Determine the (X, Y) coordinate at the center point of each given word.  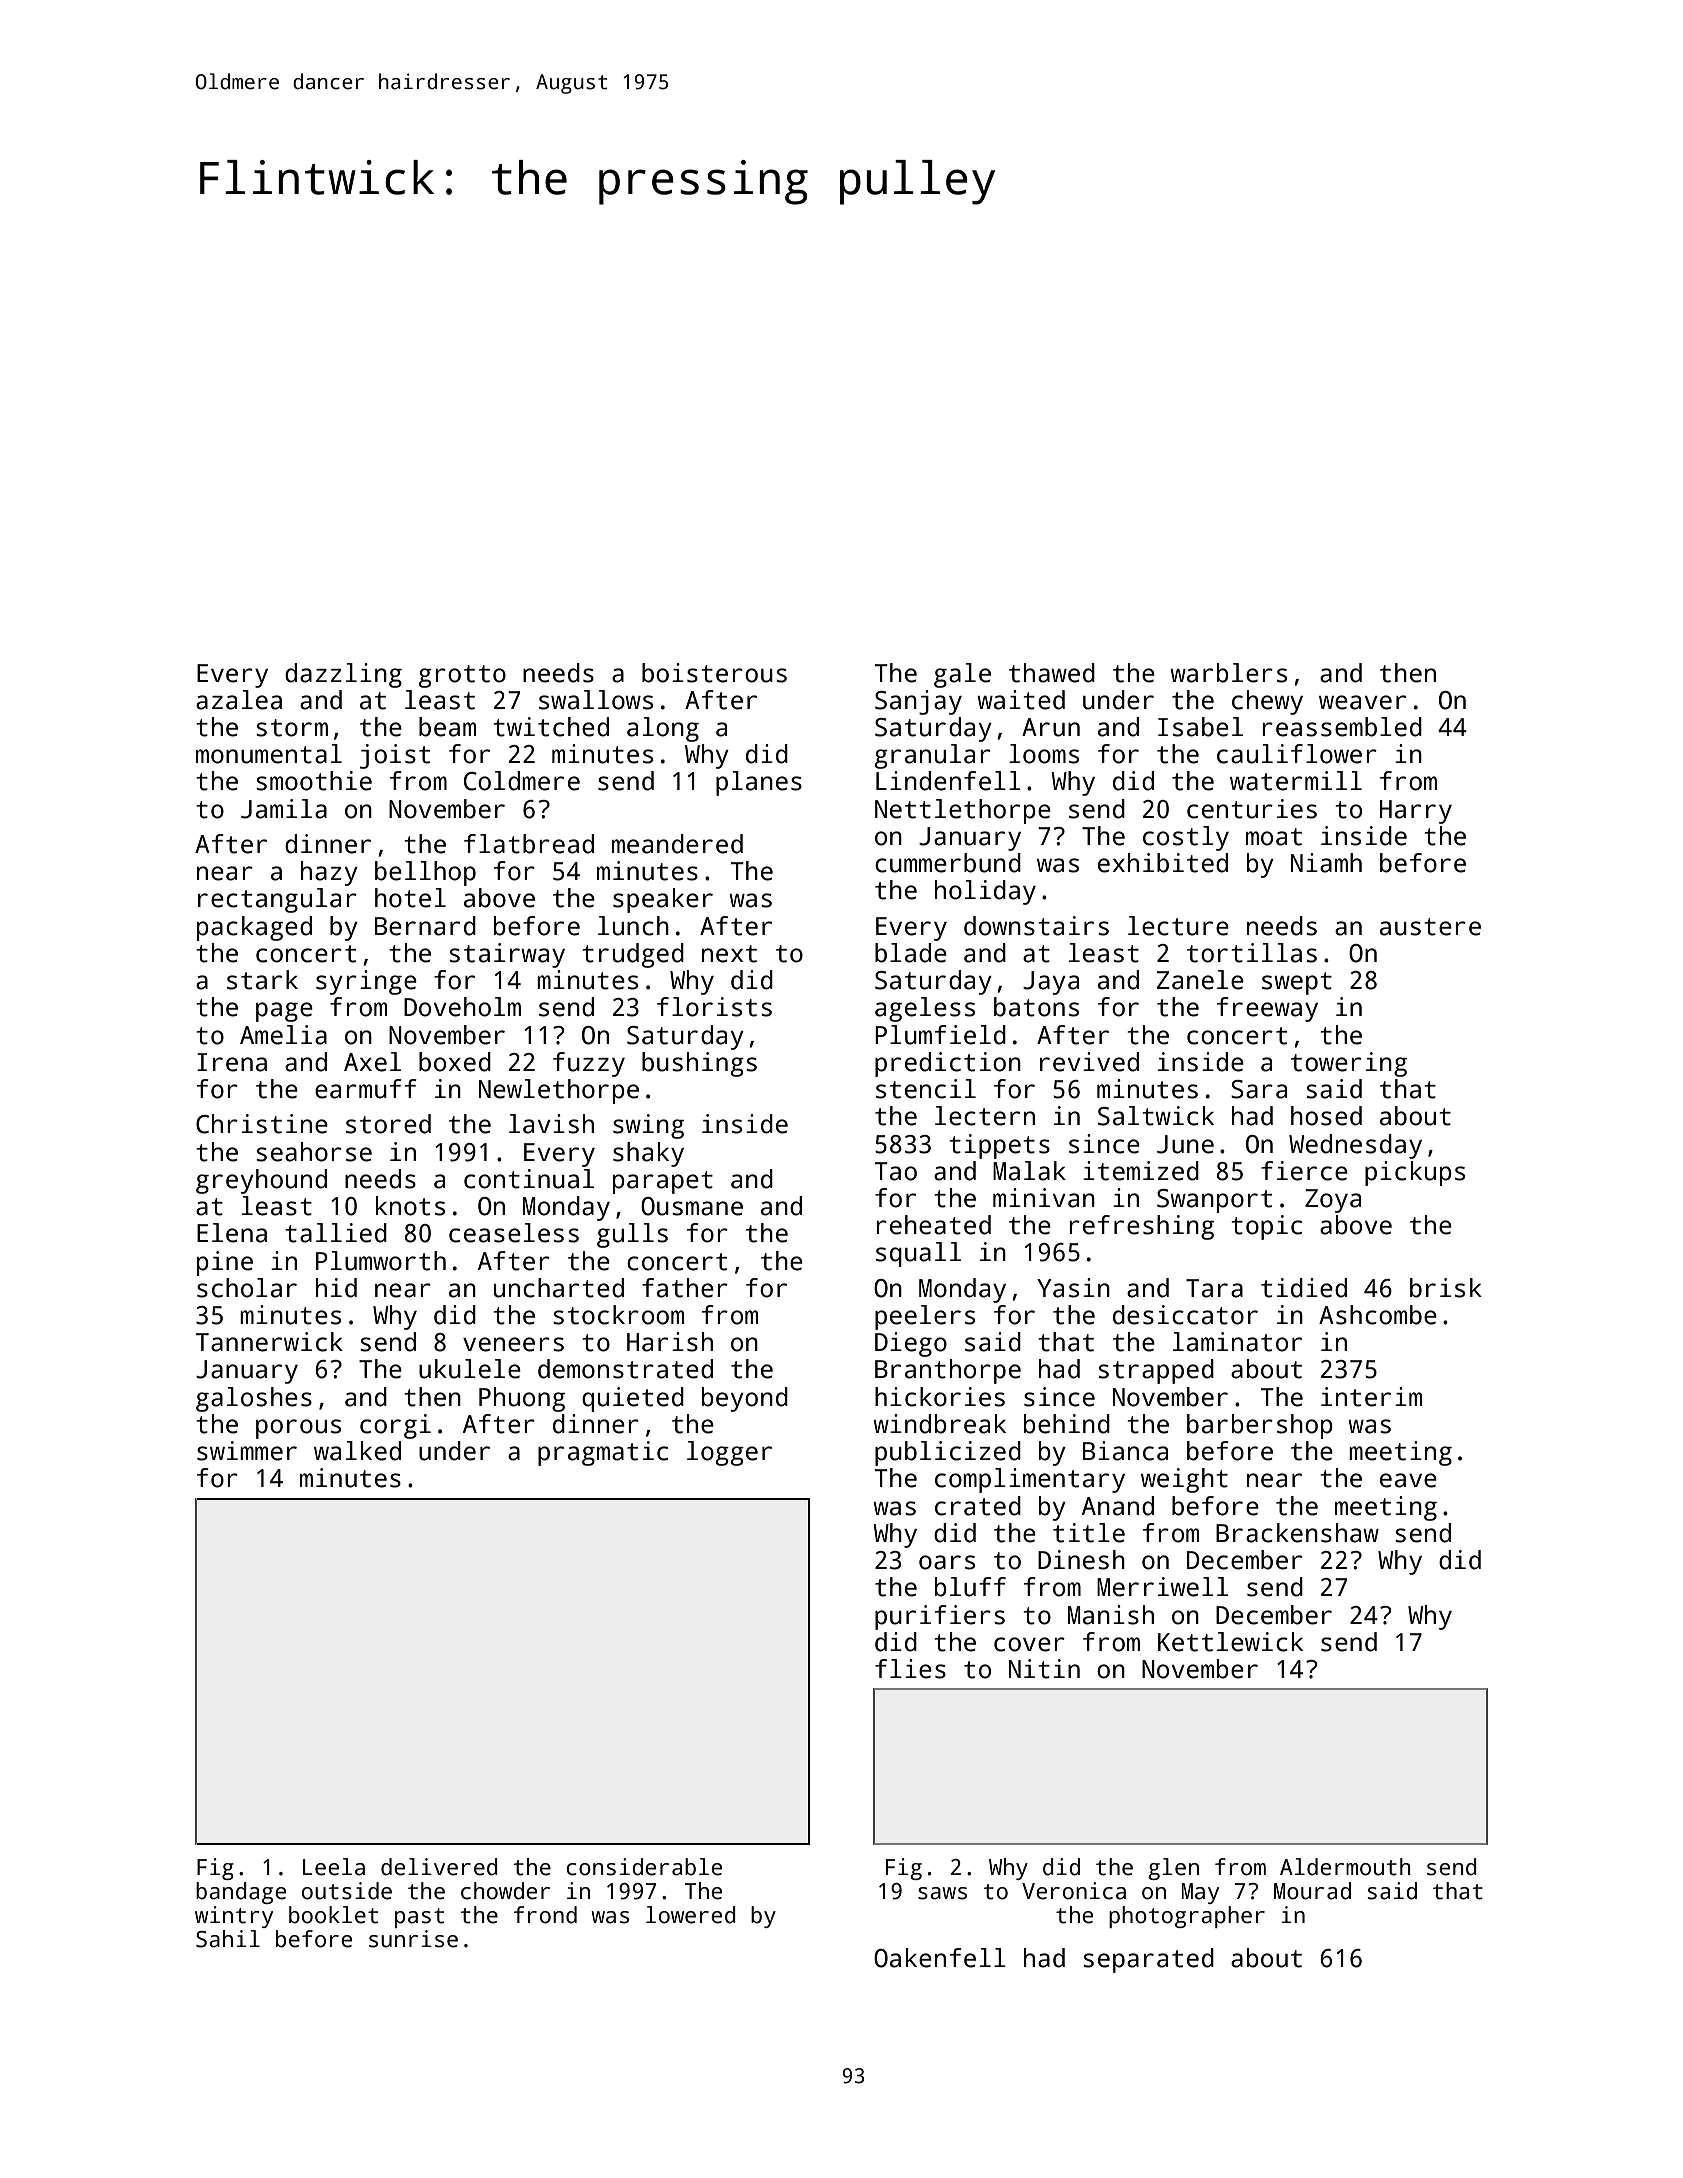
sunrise (413, 1939)
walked (357, 1451)
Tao (896, 1171)
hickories (940, 1397)
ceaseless (514, 1233)
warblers (1228, 673)
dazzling (343, 675)
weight (1184, 1480)
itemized (1141, 1171)
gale (962, 675)
